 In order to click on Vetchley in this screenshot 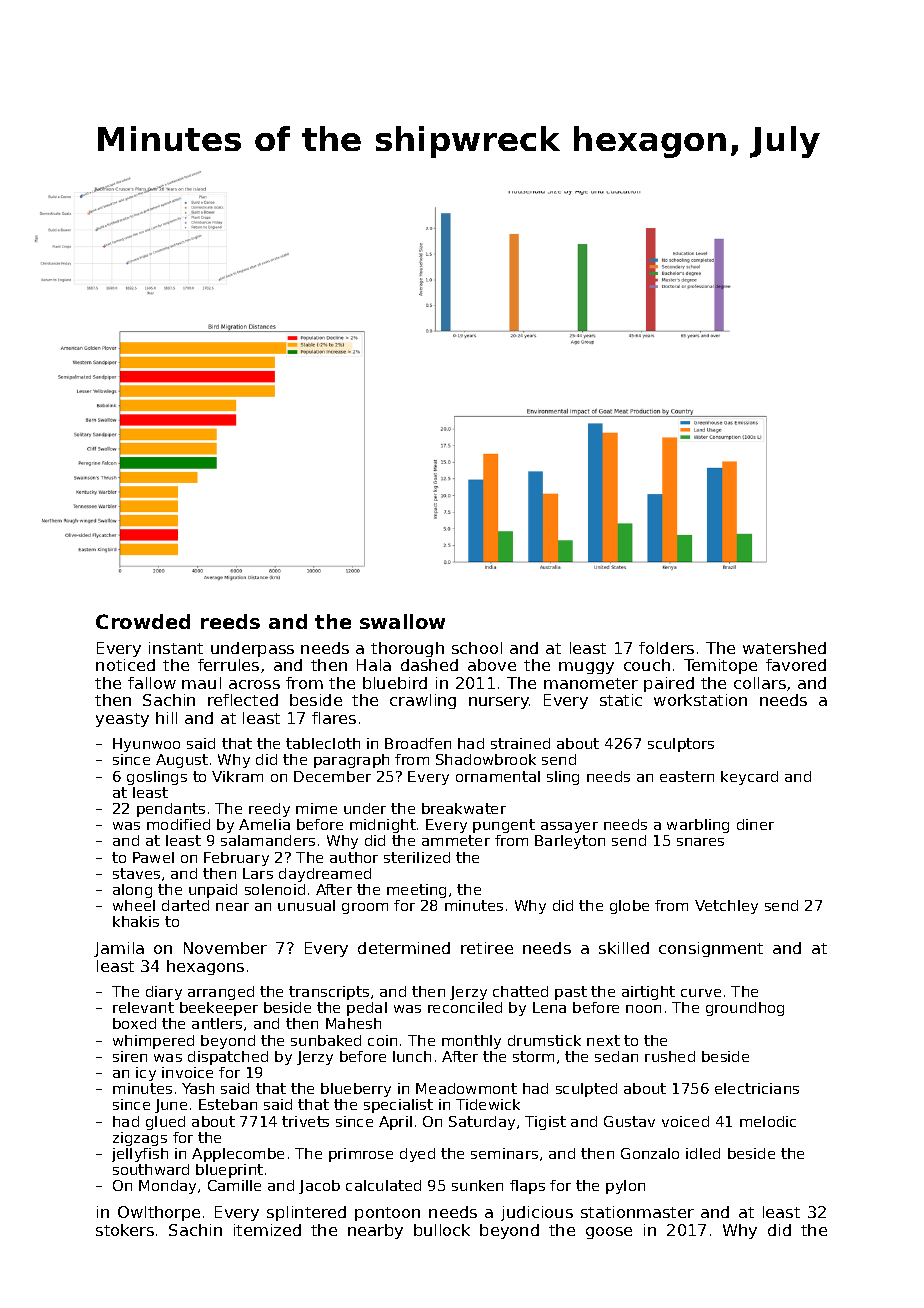, I will do `click(726, 907)`.
